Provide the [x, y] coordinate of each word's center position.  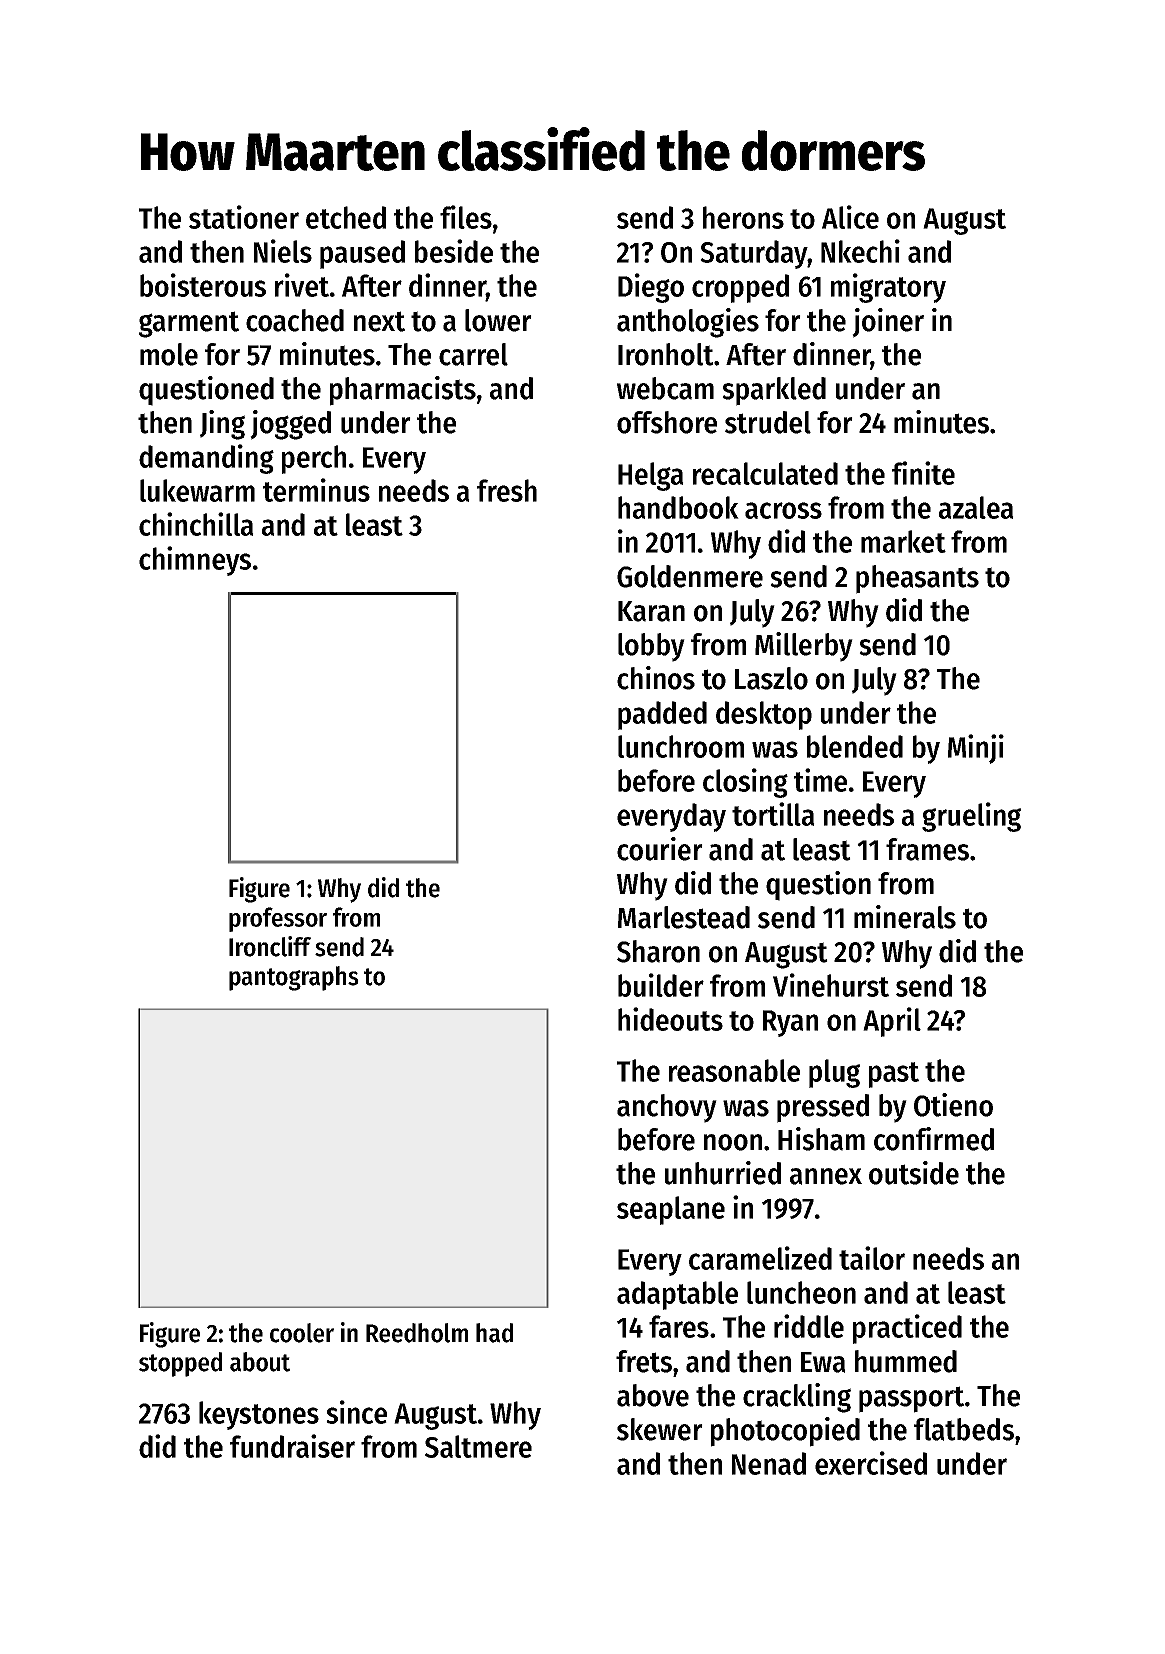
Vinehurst [831, 985]
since [356, 1412]
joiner [888, 323]
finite [923, 473]
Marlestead [684, 917]
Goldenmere [690, 576]
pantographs [294, 978]
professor [278, 919]
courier [660, 849]
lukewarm [197, 490]
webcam [665, 388]
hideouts [670, 1019]
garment [189, 324]
